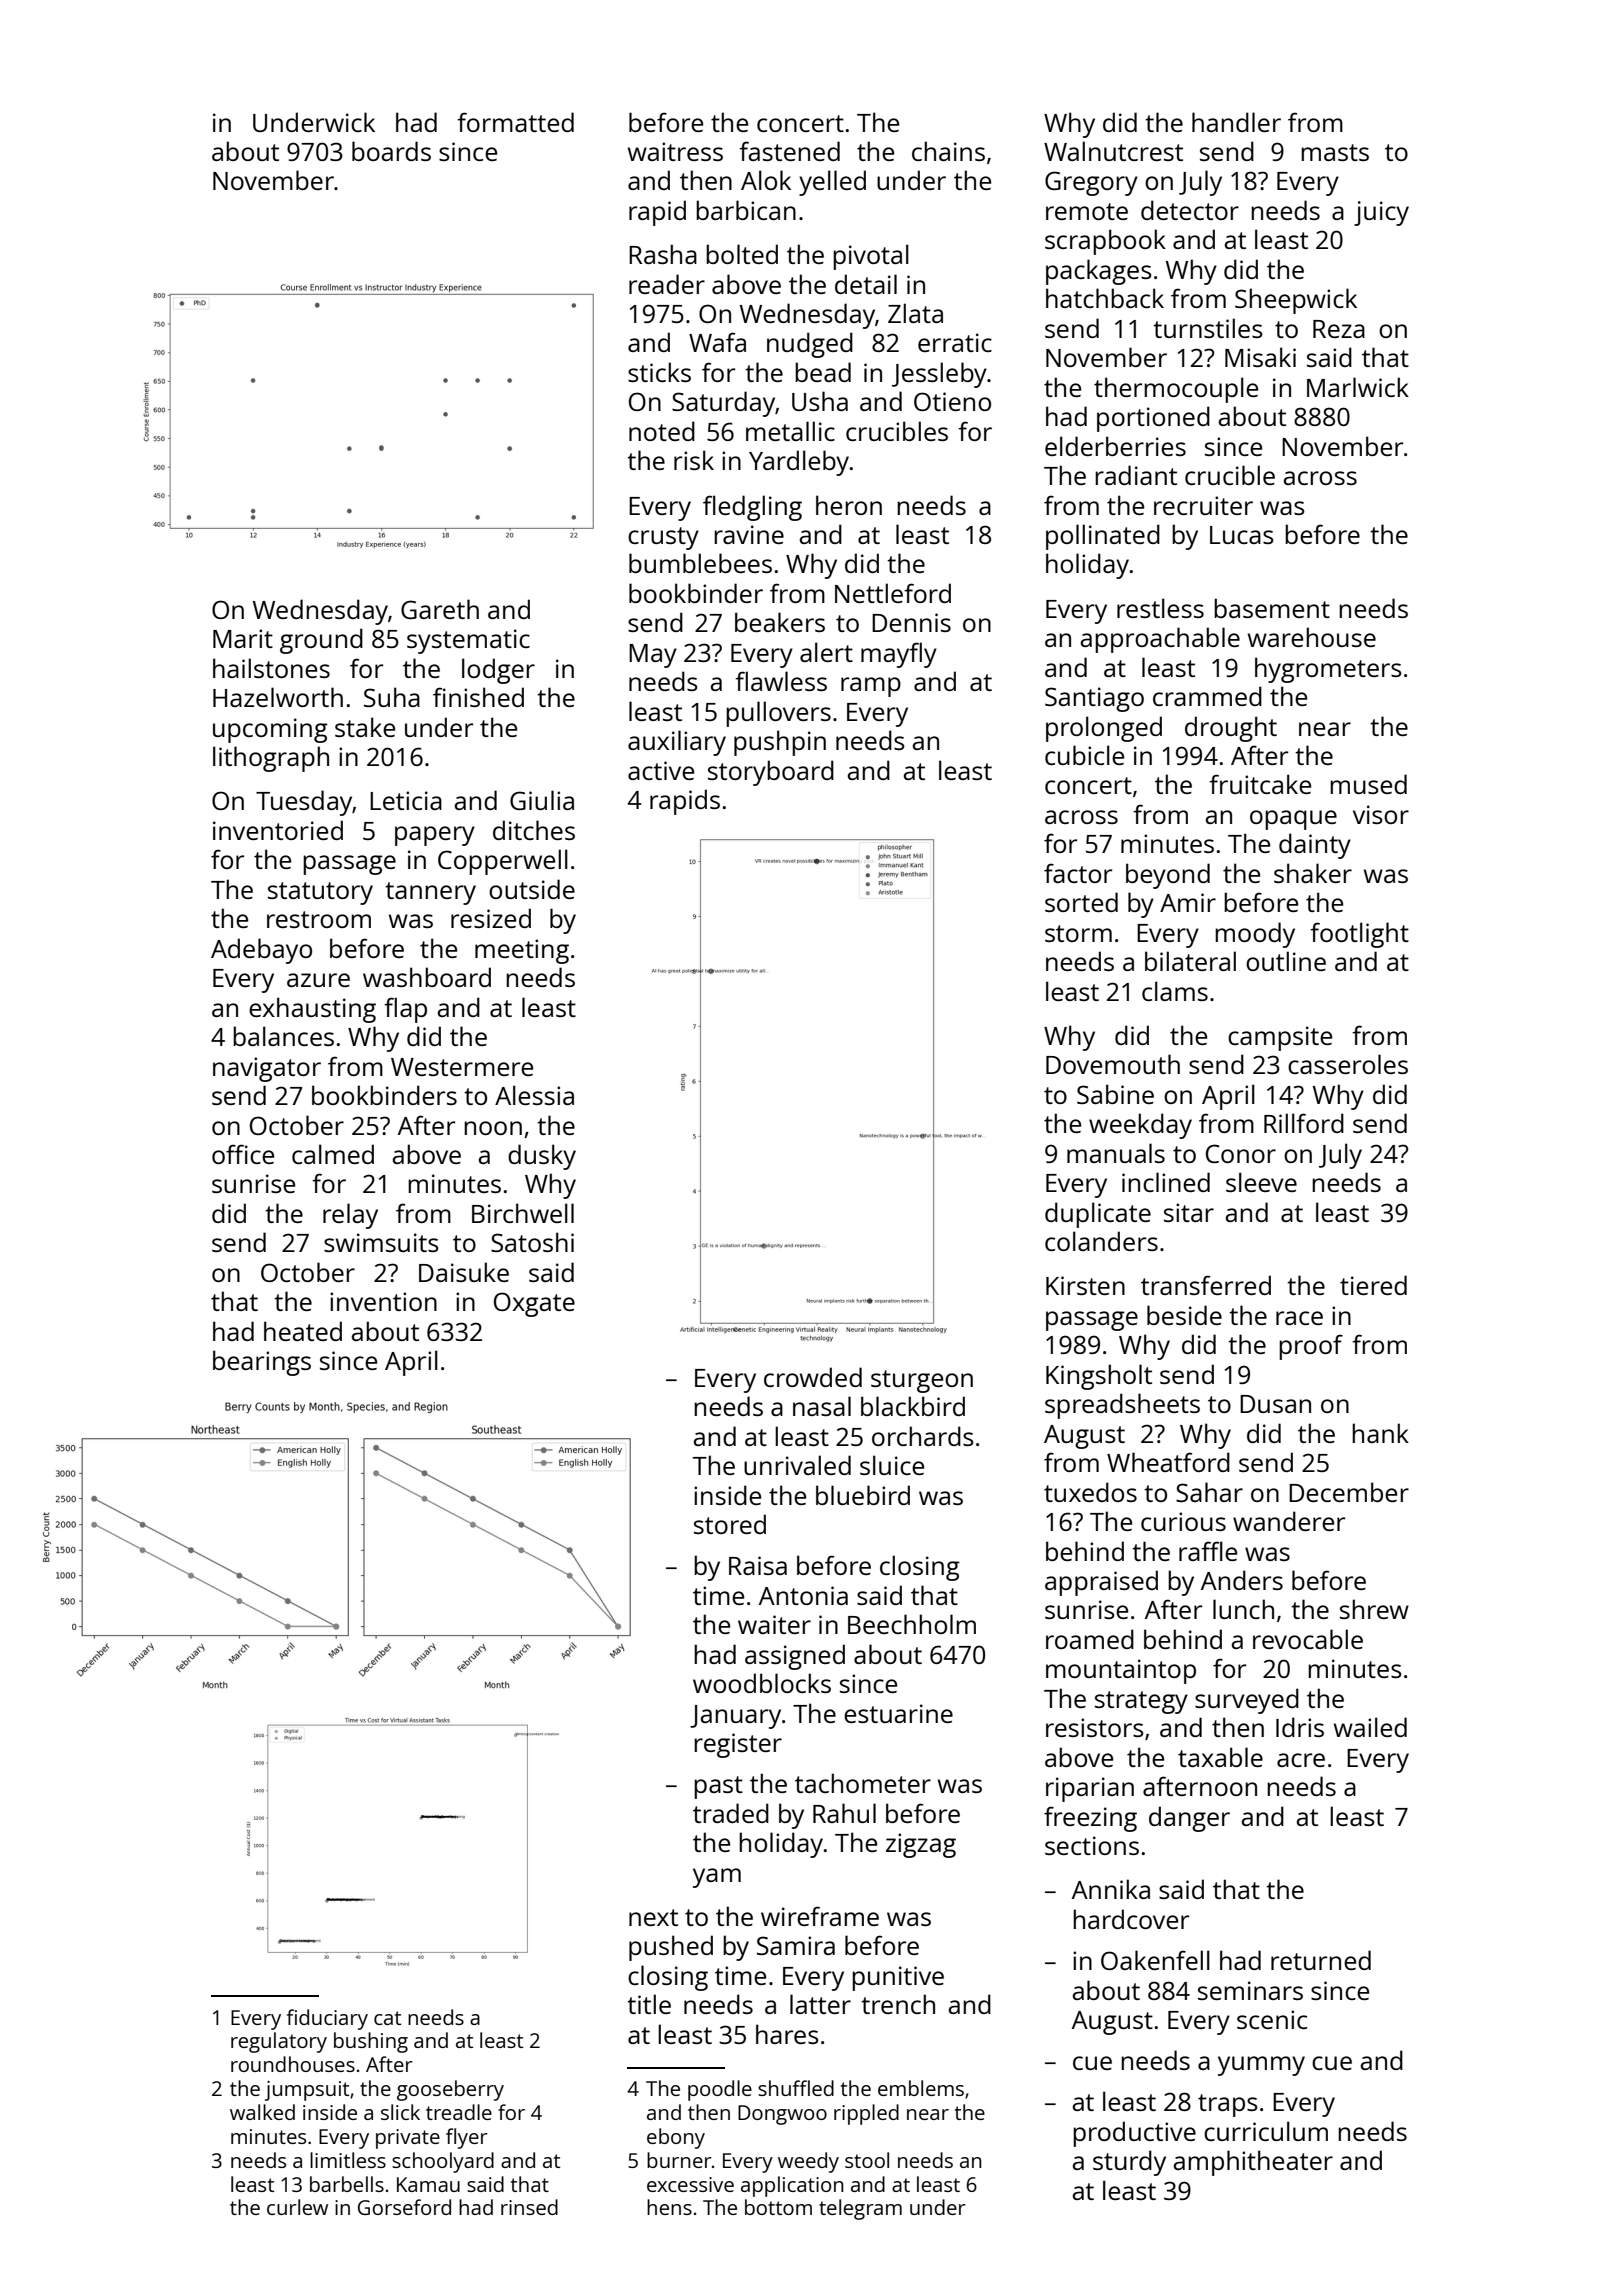 The width and height of the screenshot is (1620, 2292). I want to click on warehouse, so click(1312, 637).
